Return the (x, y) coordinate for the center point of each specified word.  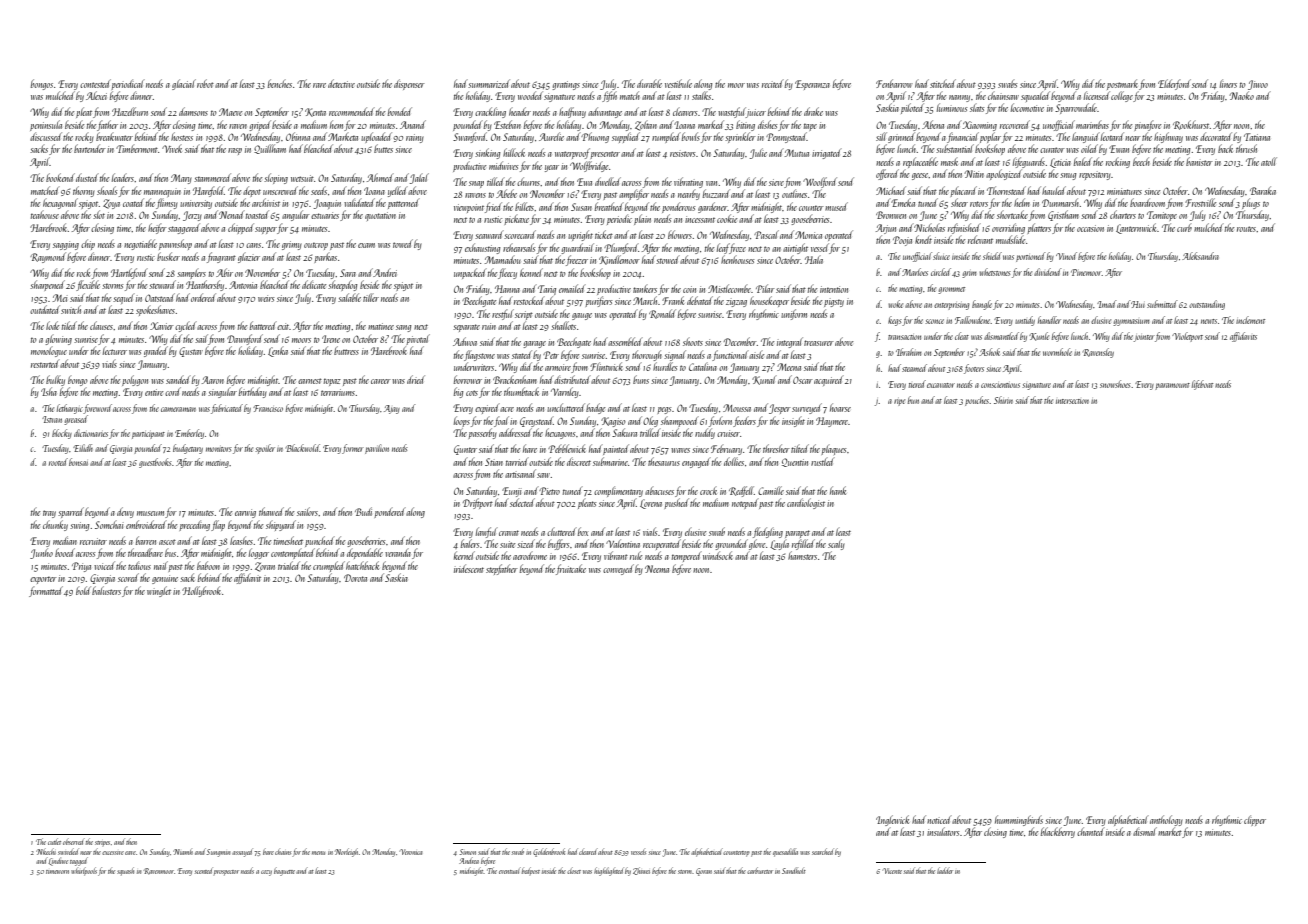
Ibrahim (909, 352)
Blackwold (303, 448)
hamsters (802, 555)
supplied (626, 137)
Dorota (355, 578)
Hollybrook (201, 591)
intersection (1072, 401)
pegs (664, 410)
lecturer (115, 350)
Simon (467, 852)
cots (472, 393)
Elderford (1174, 84)
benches (280, 83)
